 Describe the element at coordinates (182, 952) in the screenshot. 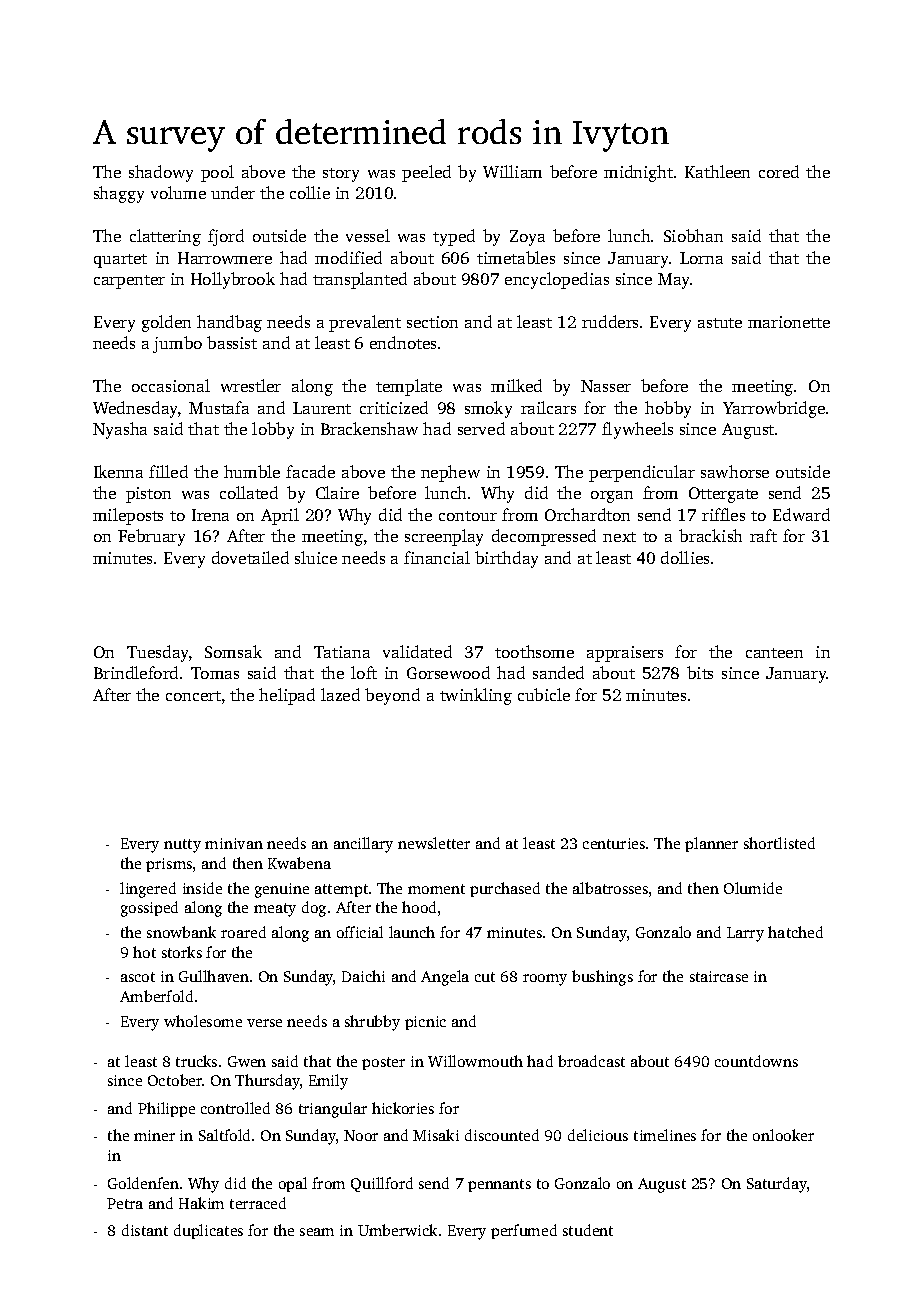

I see `storks` at that location.
